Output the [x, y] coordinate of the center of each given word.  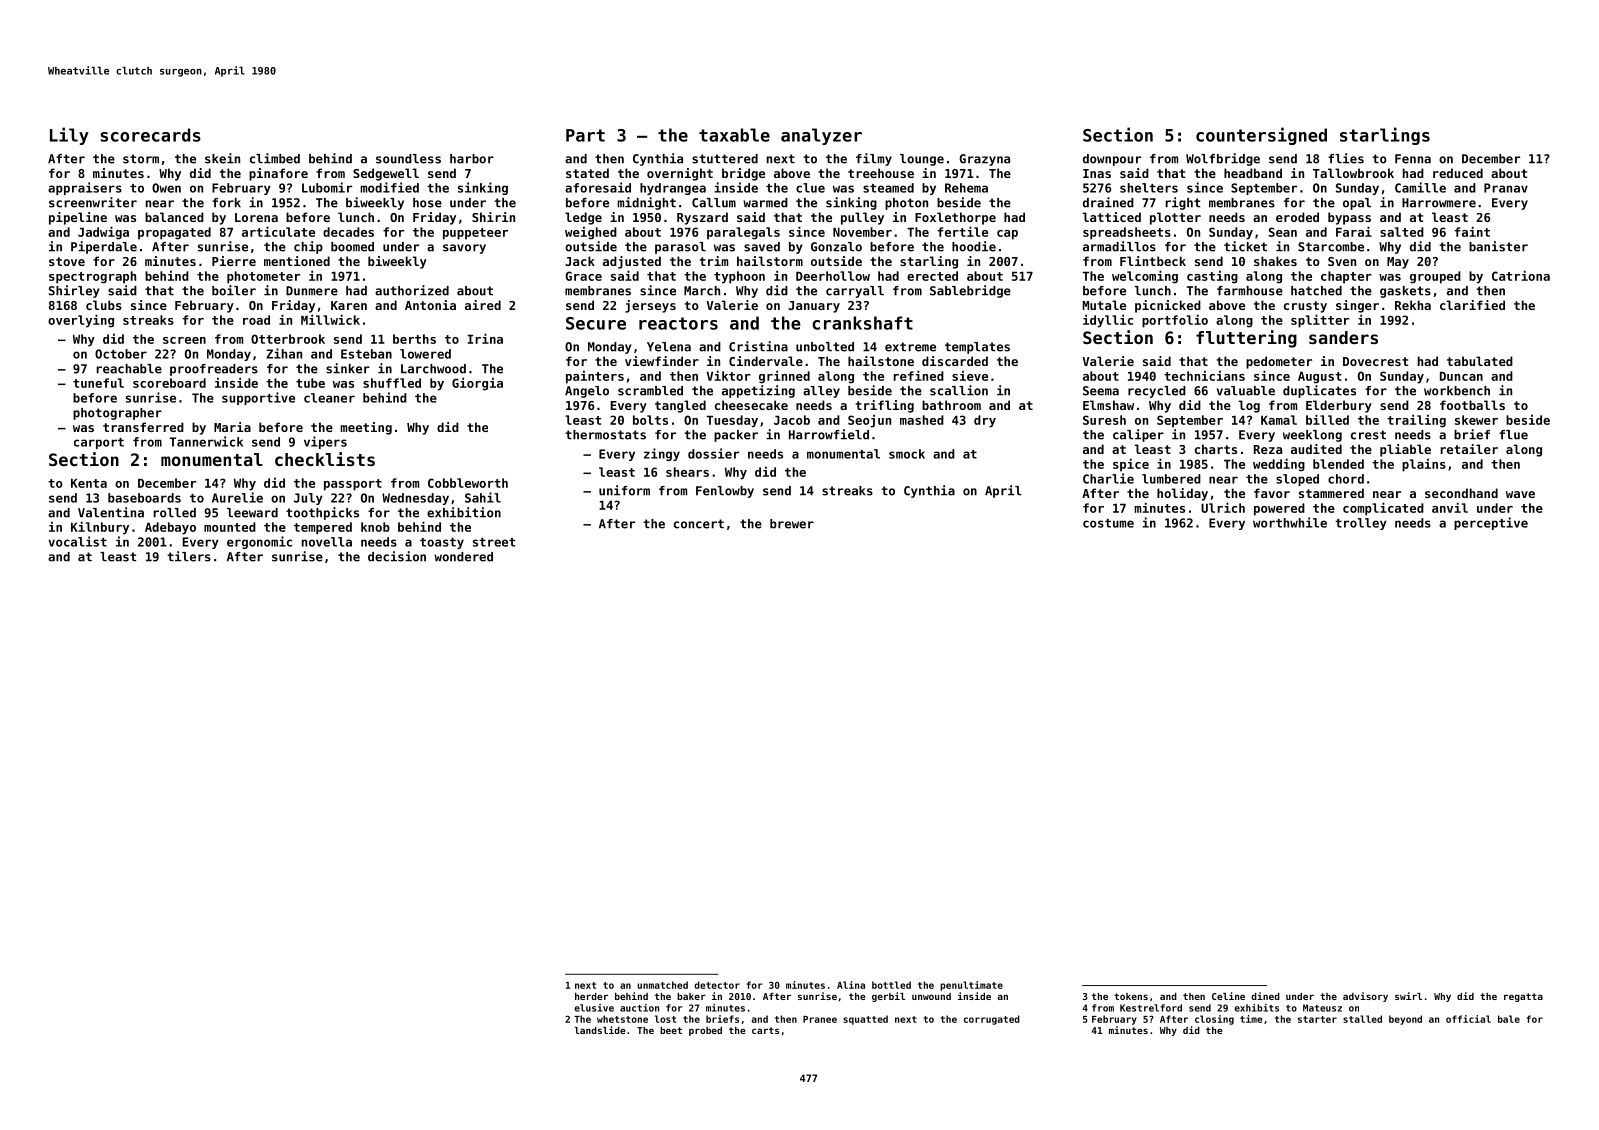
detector [717, 985]
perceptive [1491, 523]
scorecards [151, 135]
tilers [189, 556]
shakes [1275, 261]
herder [591, 996]
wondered [463, 557]
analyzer [821, 136]
